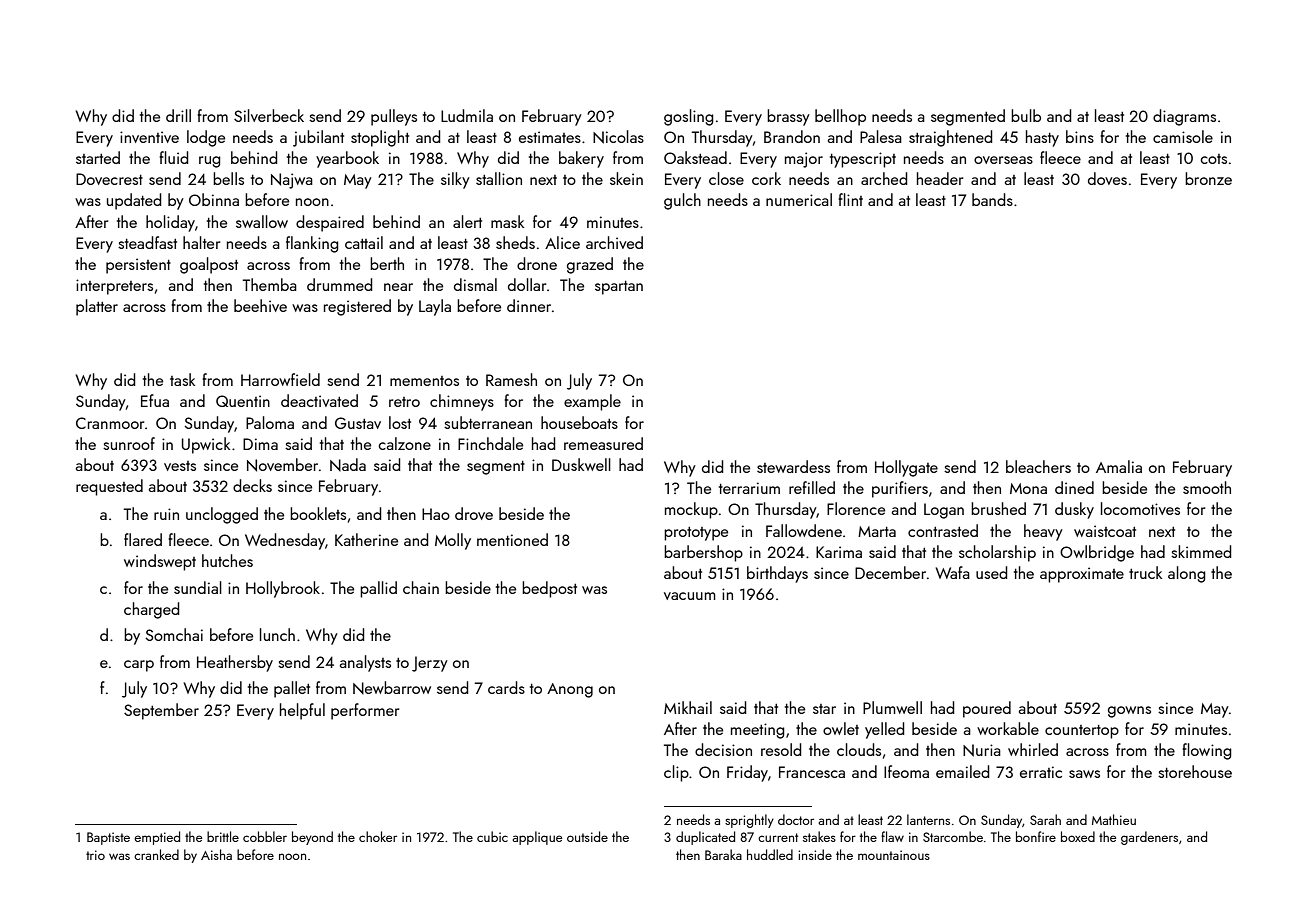 The width and height of the screenshot is (1308, 924). What do you see at coordinates (723, 854) in the screenshot?
I see `Baraka` at bounding box center [723, 854].
